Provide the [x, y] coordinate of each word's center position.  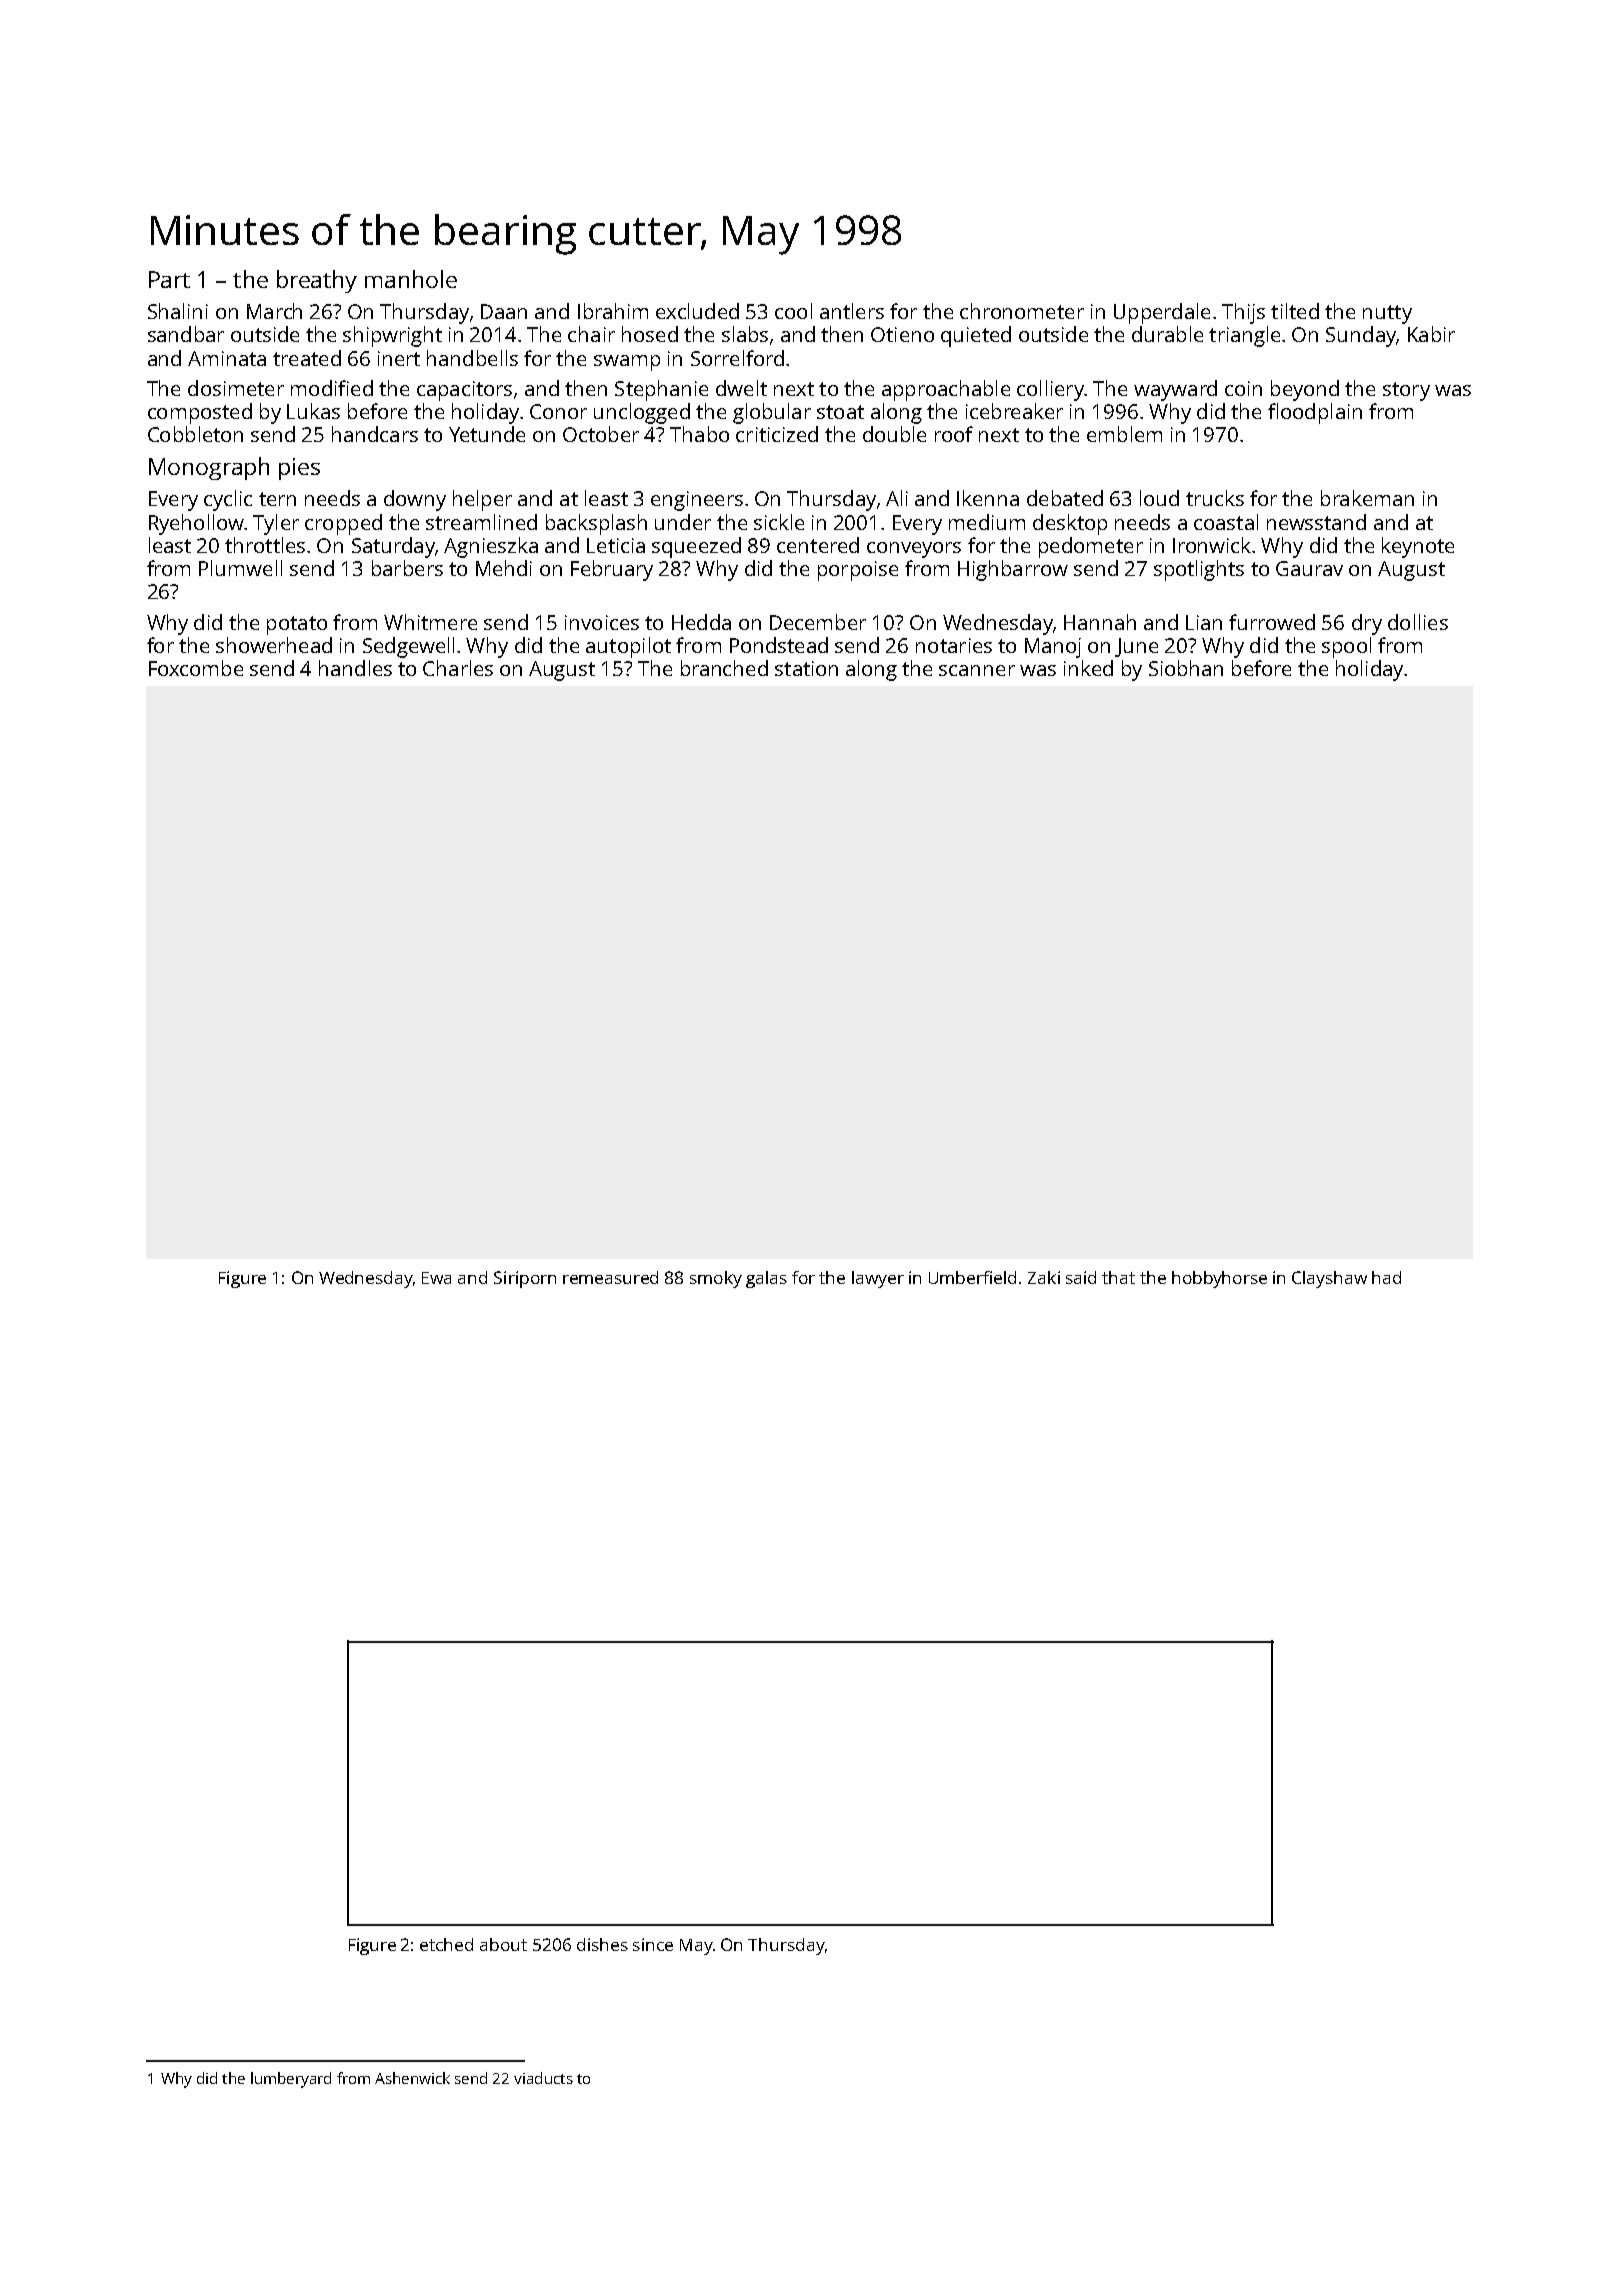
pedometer [1091, 547]
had [1386, 1277]
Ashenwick [412, 2078]
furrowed [1272, 622]
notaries [954, 645]
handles [355, 668]
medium [987, 522]
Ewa [436, 1278]
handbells [472, 358]
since [653, 1944]
